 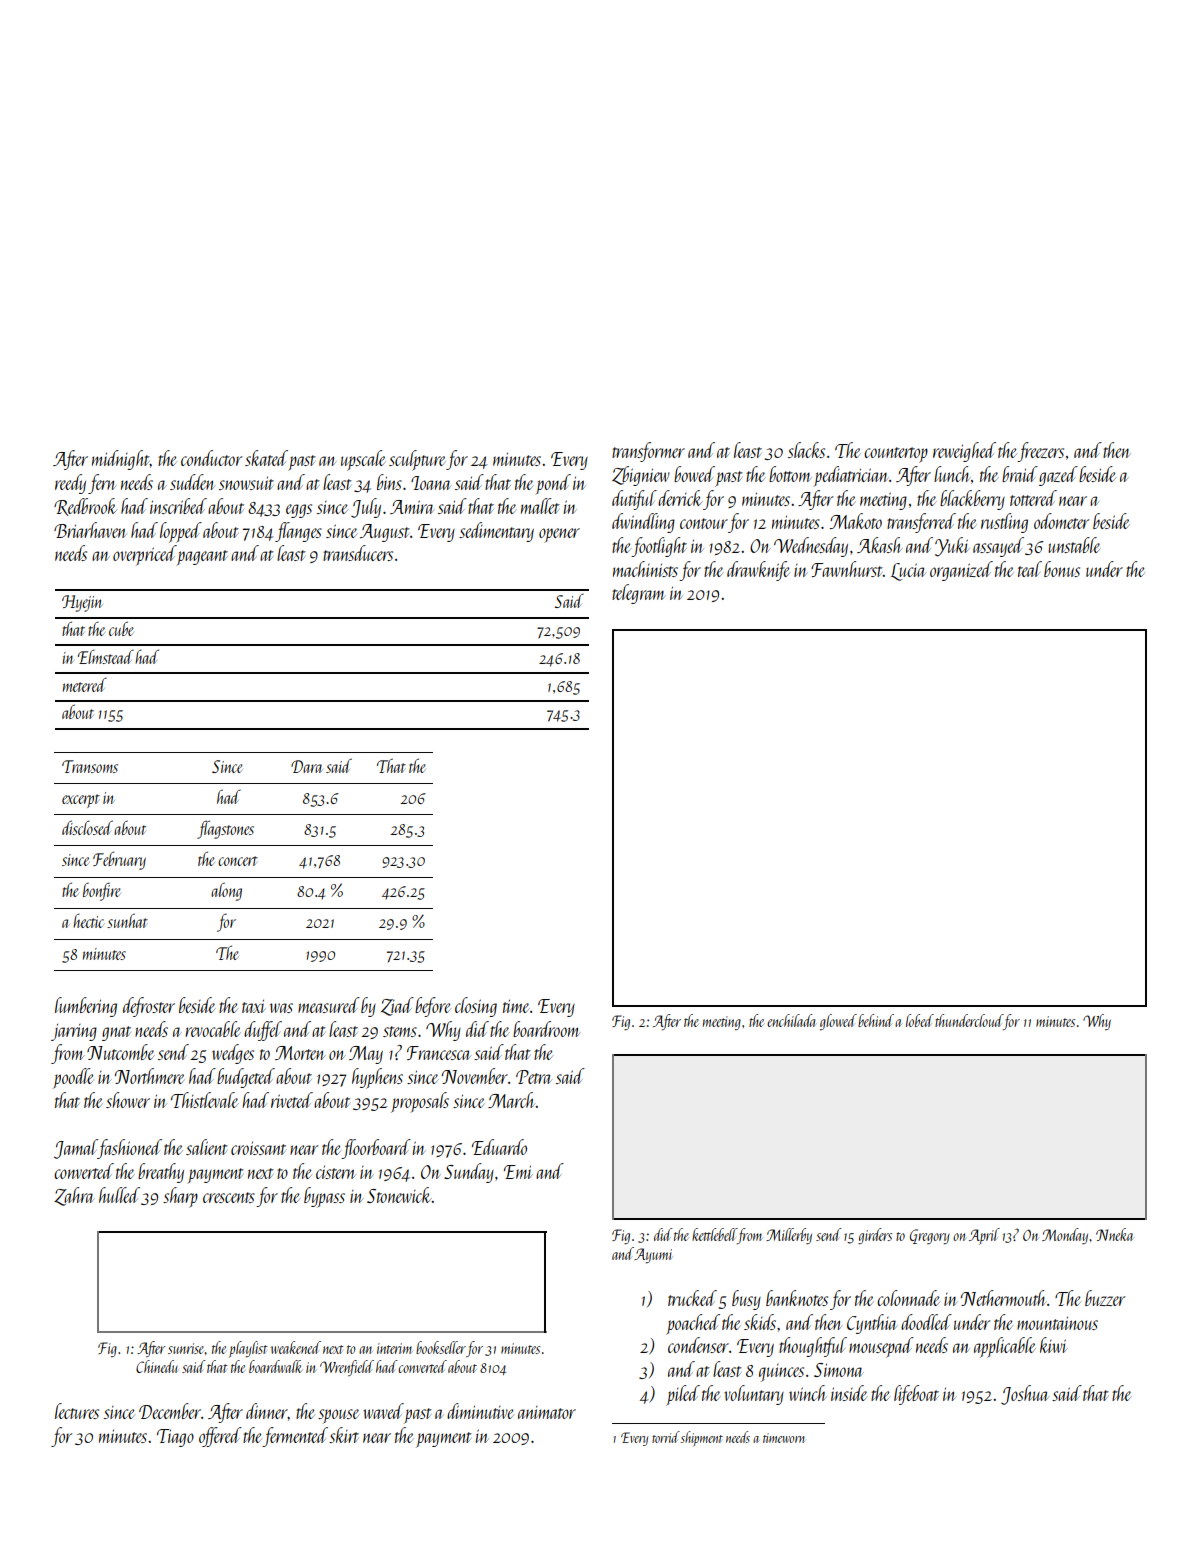 I want to click on opener, so click(x=559, y=535).
